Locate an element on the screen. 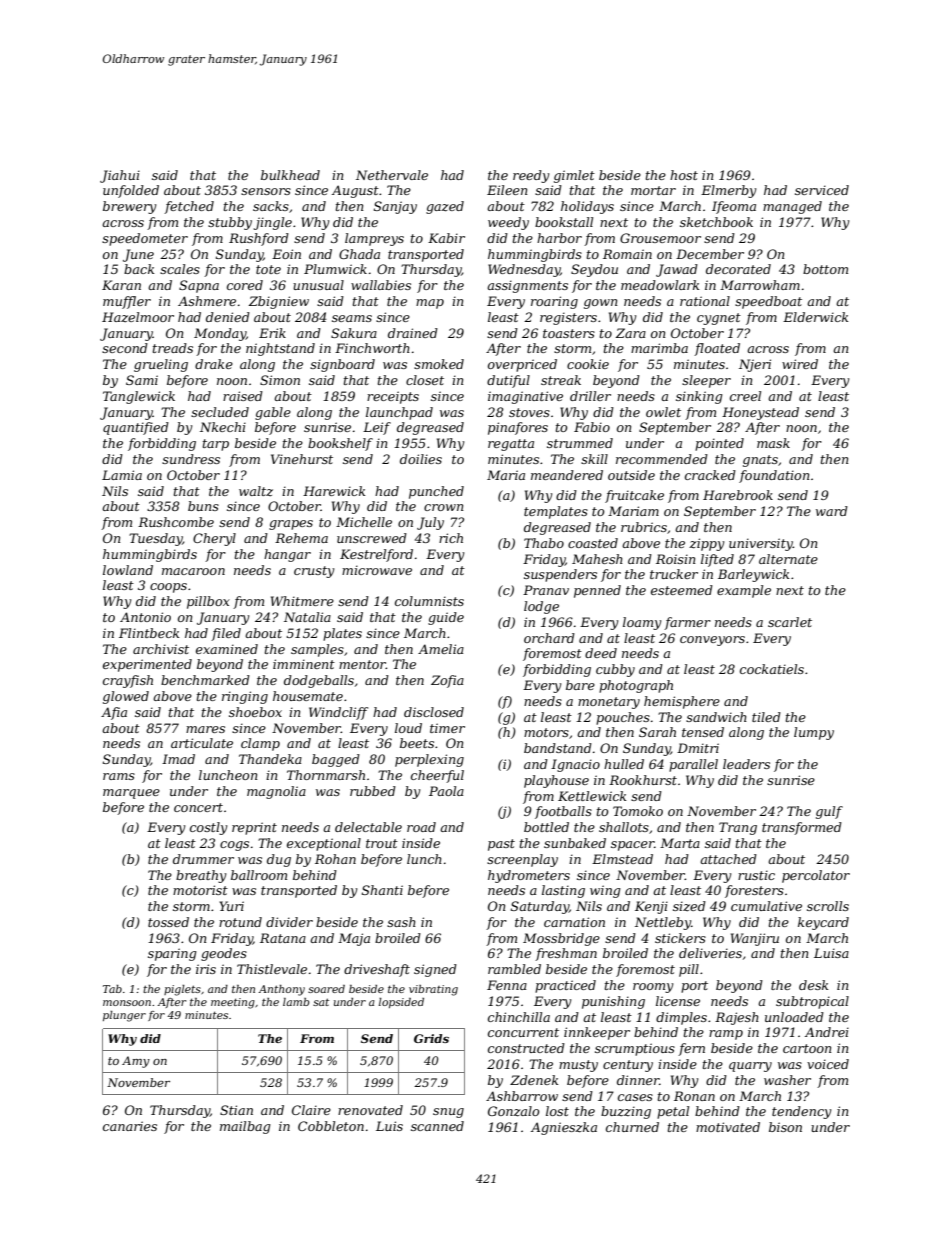 The image size is (952, 1233). mares is located at coordinates (205, 729).
